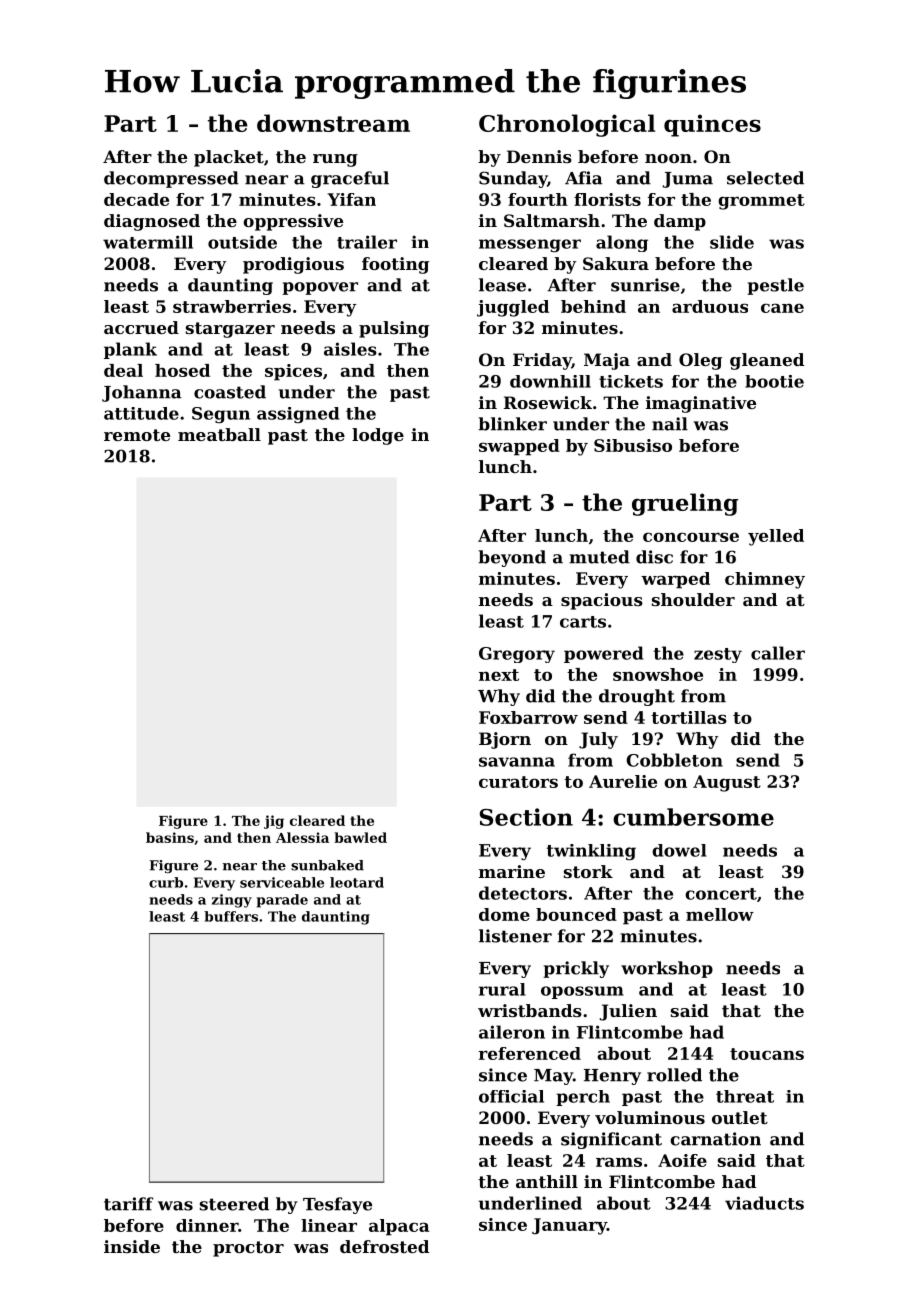  Describe the element at coordinates (505, 740) in the screenshot. I see `Bjorn` at that location.
